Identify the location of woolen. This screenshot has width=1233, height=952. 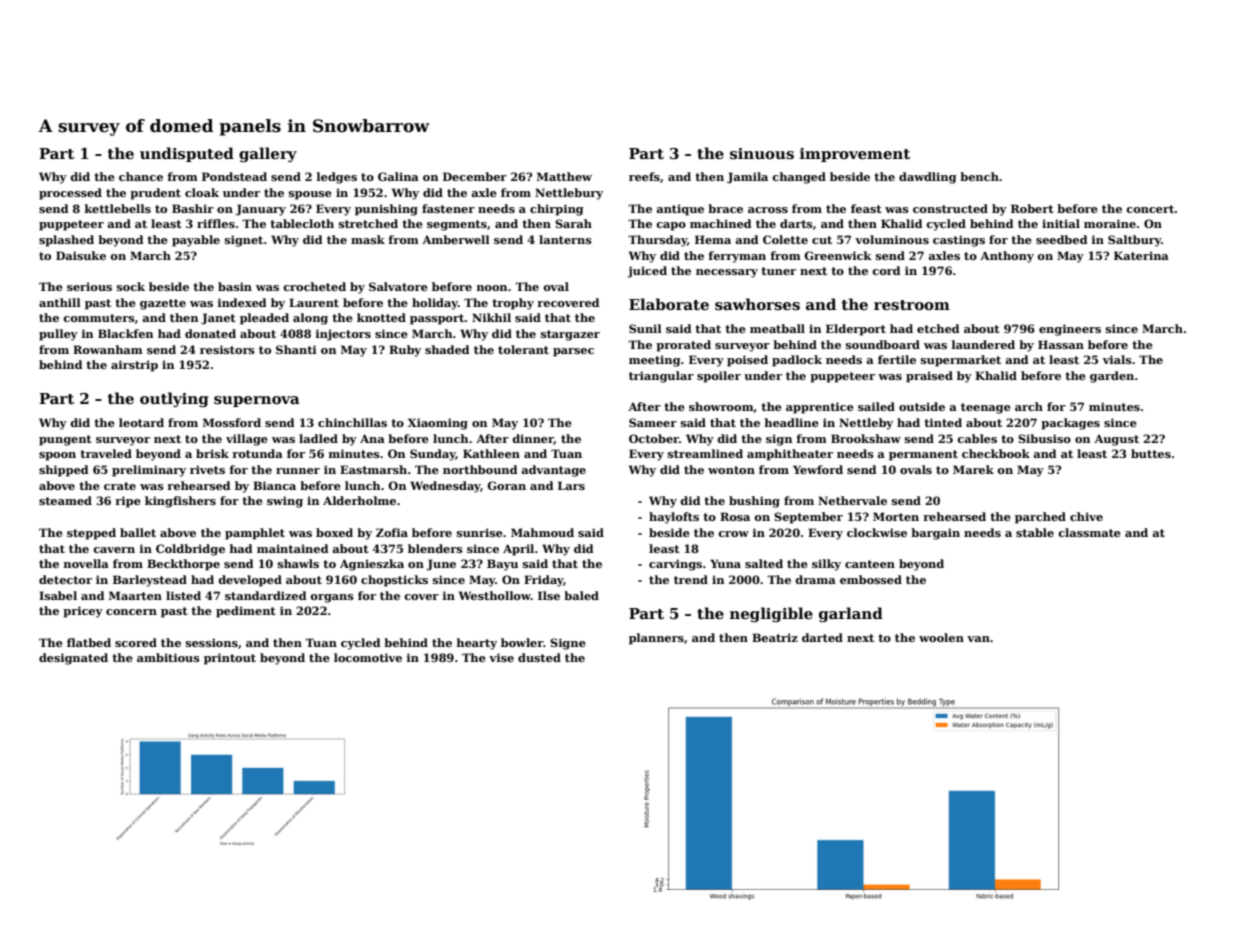
(941, 637).
